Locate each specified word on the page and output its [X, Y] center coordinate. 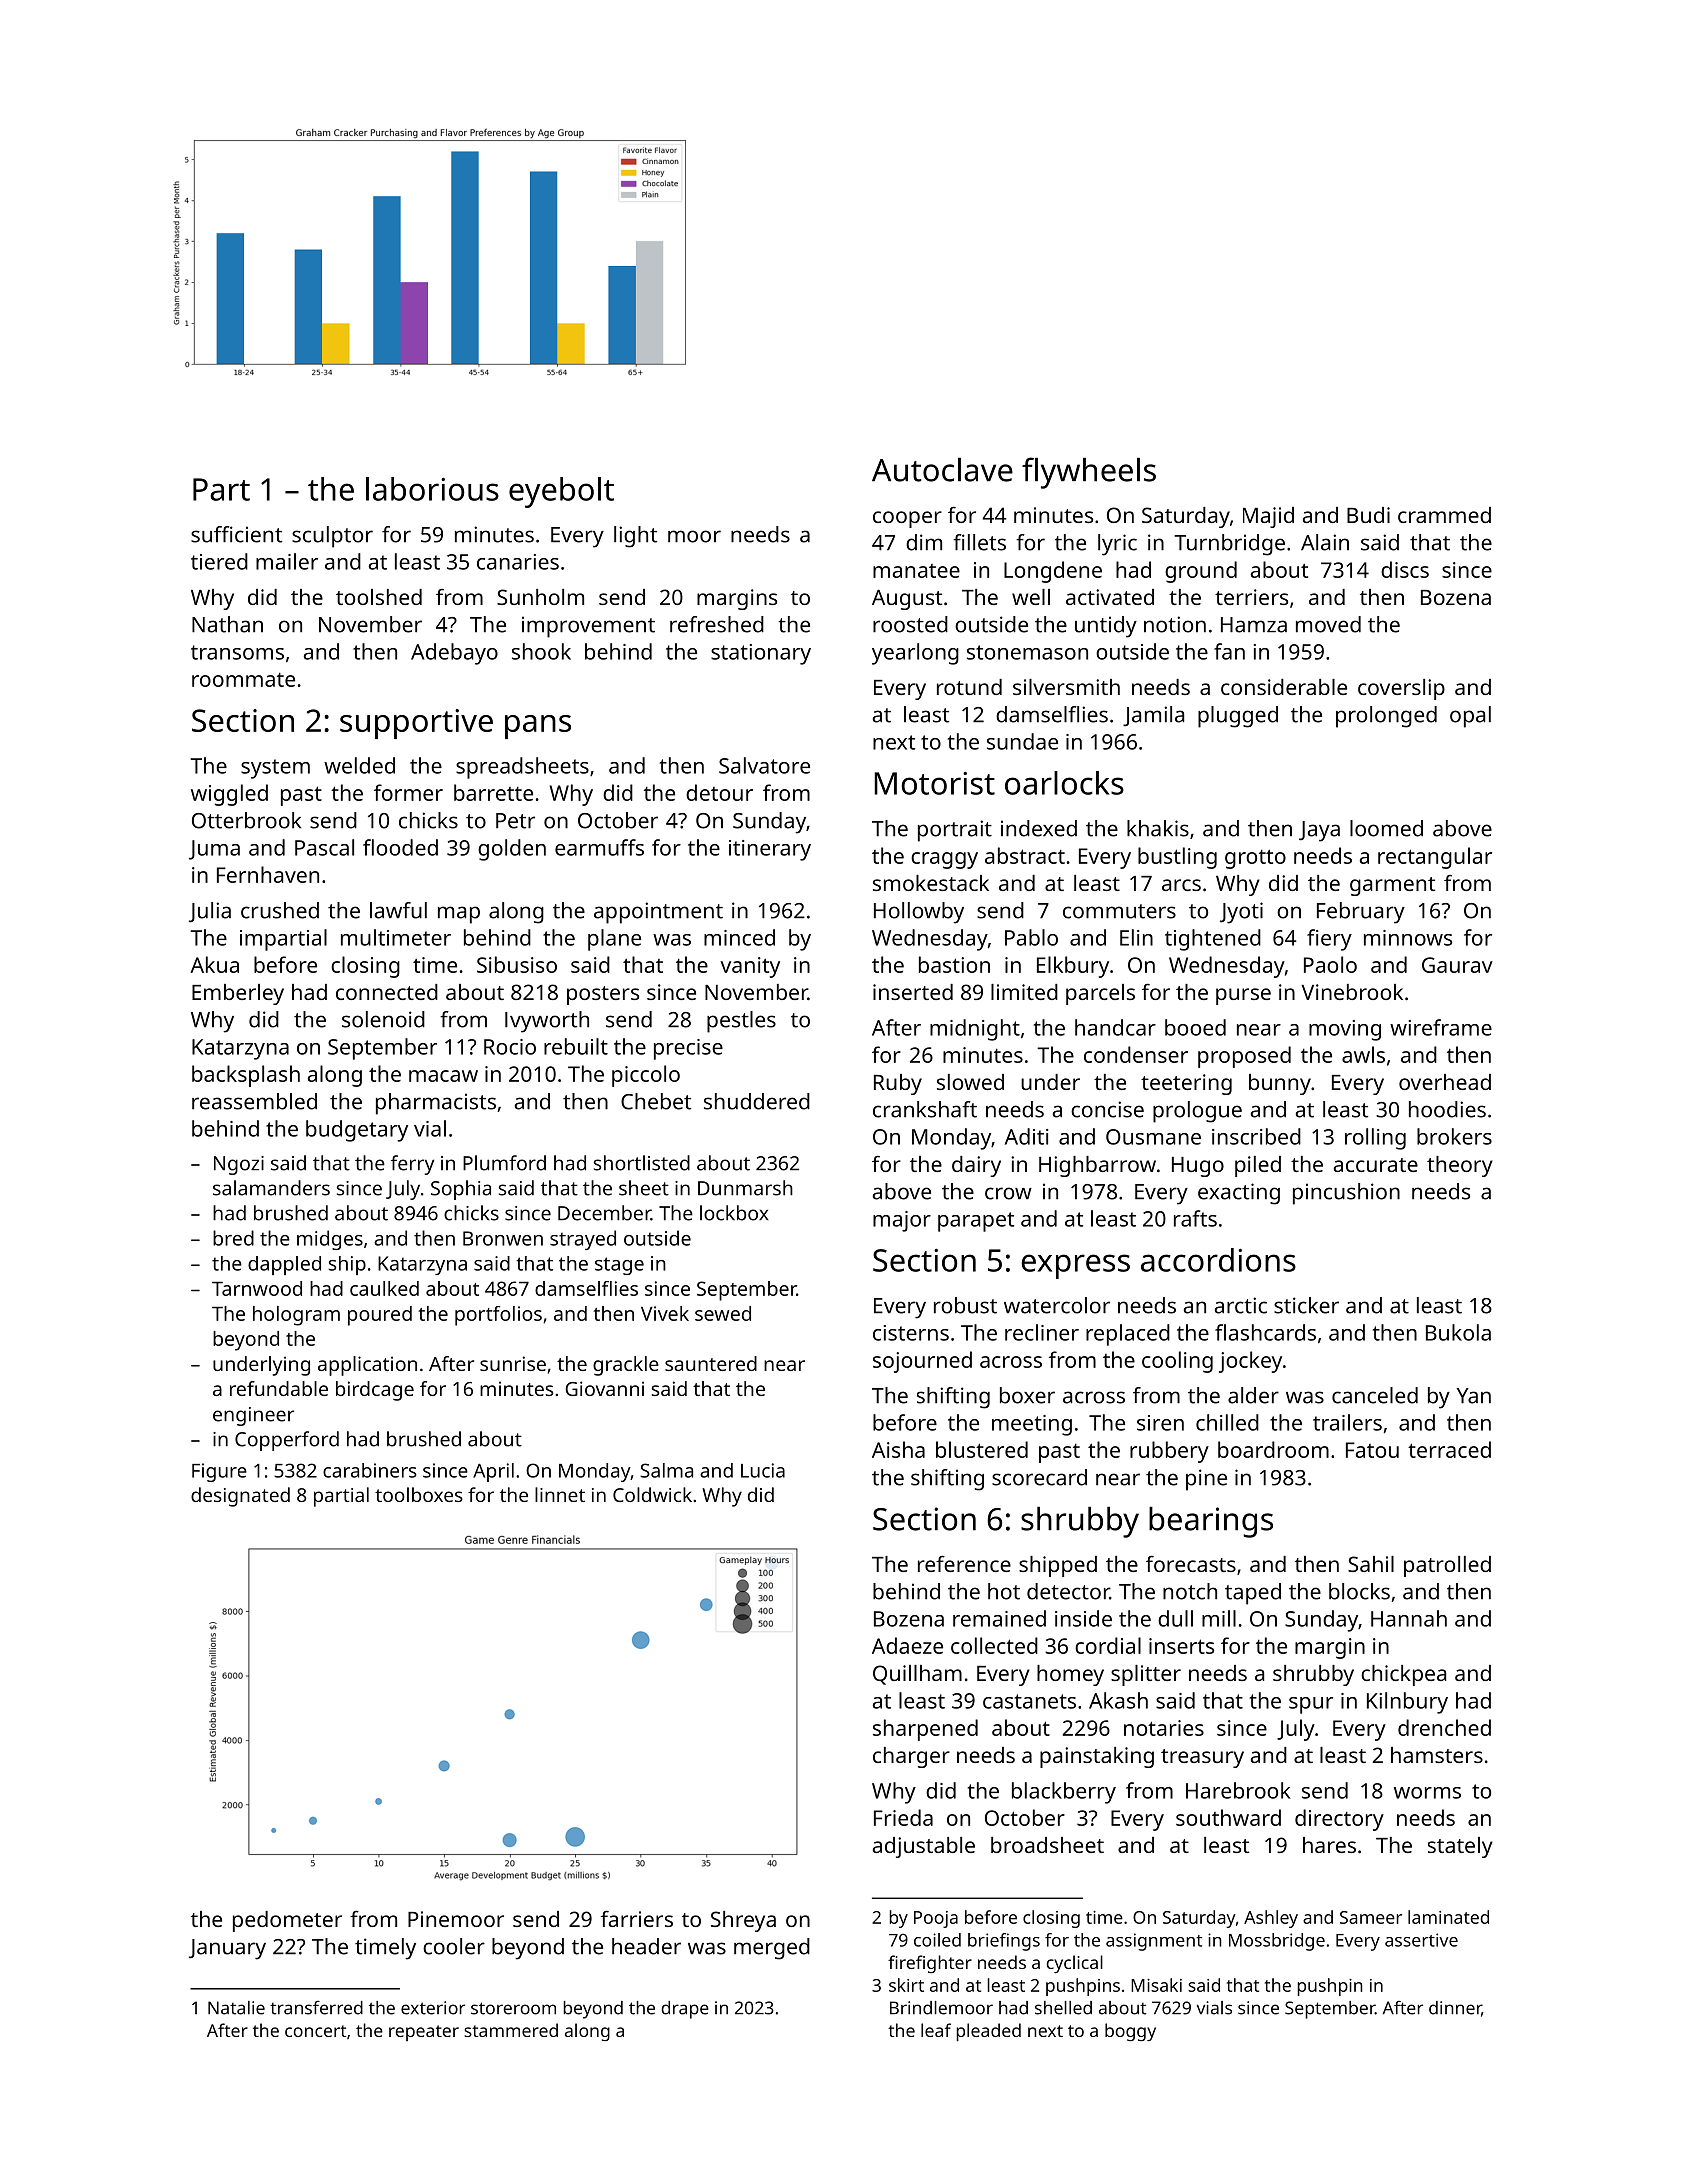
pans [538, 727]
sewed [723, 1313]
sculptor [332, 537]
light [635, 537]
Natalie [236, 2008]
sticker [1306, 1305]
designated [240, 1497]
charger [911, 1757]
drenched [1444, 1727]
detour [719, 792]
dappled [284, 1265]
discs [1405, 569]
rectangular [1435, 858]
